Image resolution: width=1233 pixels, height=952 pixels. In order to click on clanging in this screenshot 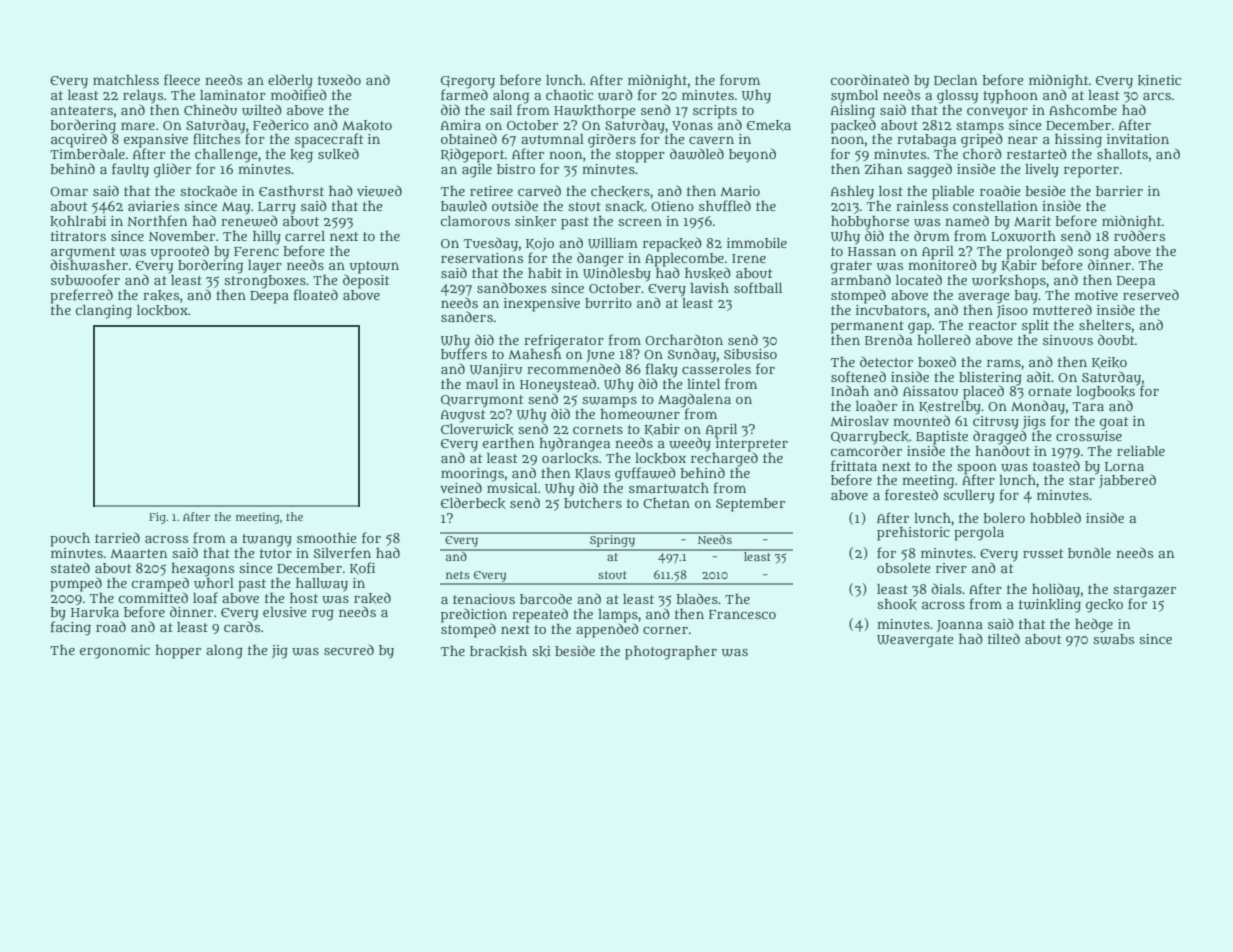, I will do `click(104, 312)`.
